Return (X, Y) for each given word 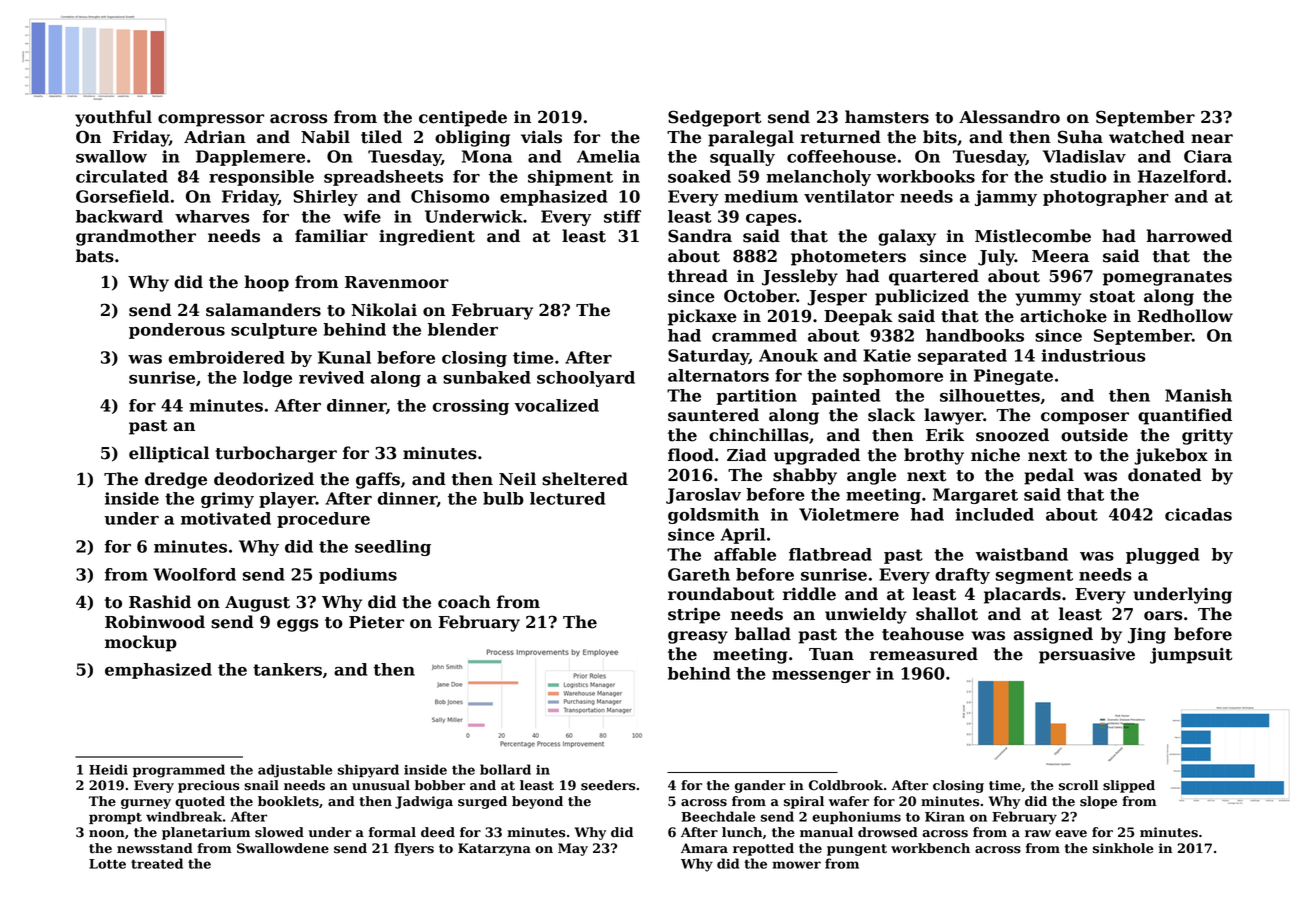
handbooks (975, 335)
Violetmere (849, 514)
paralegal (751, 138)
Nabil (325, 137)
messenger (821, 677)
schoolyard (586, 379)
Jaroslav (703, 496)
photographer (1106, 198)
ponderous (177, 331)
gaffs (378, 480)
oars (1163, 616)
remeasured (924, 654)
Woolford (194, 574)
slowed (279, 832)
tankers (287, 669)
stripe (694, 616)
